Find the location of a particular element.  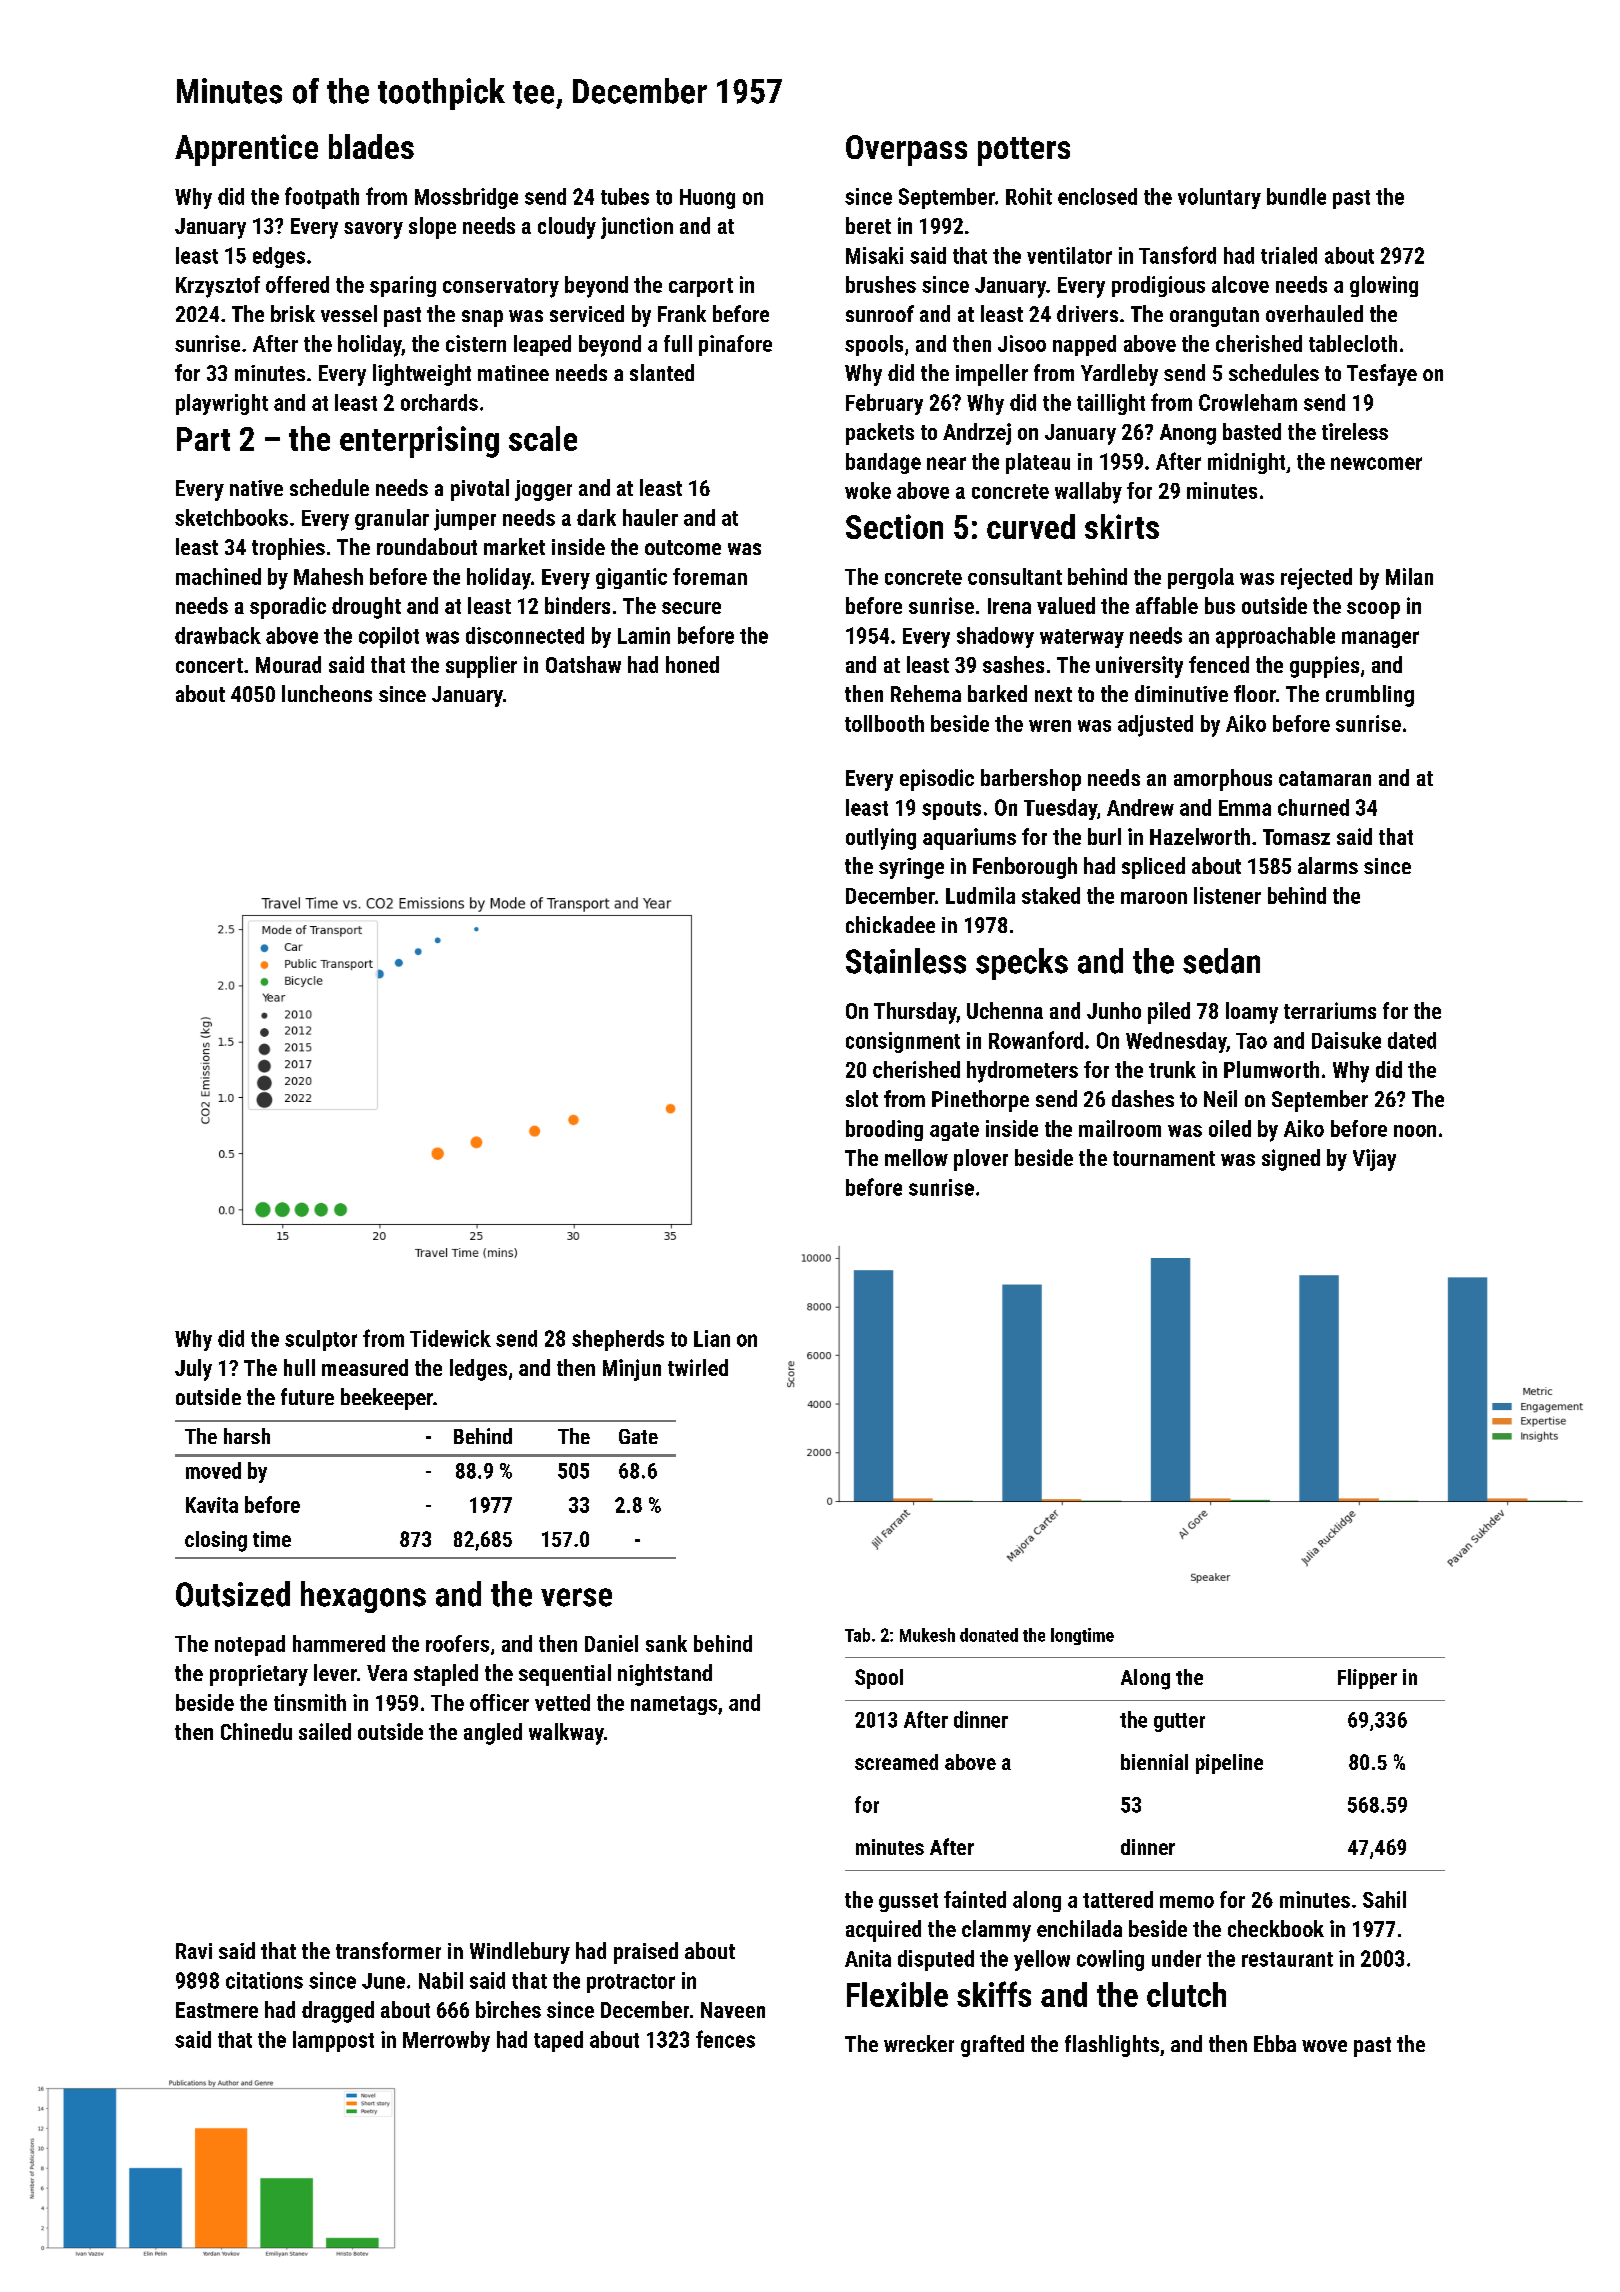

luncheons is located at coordinates (327, 693).
